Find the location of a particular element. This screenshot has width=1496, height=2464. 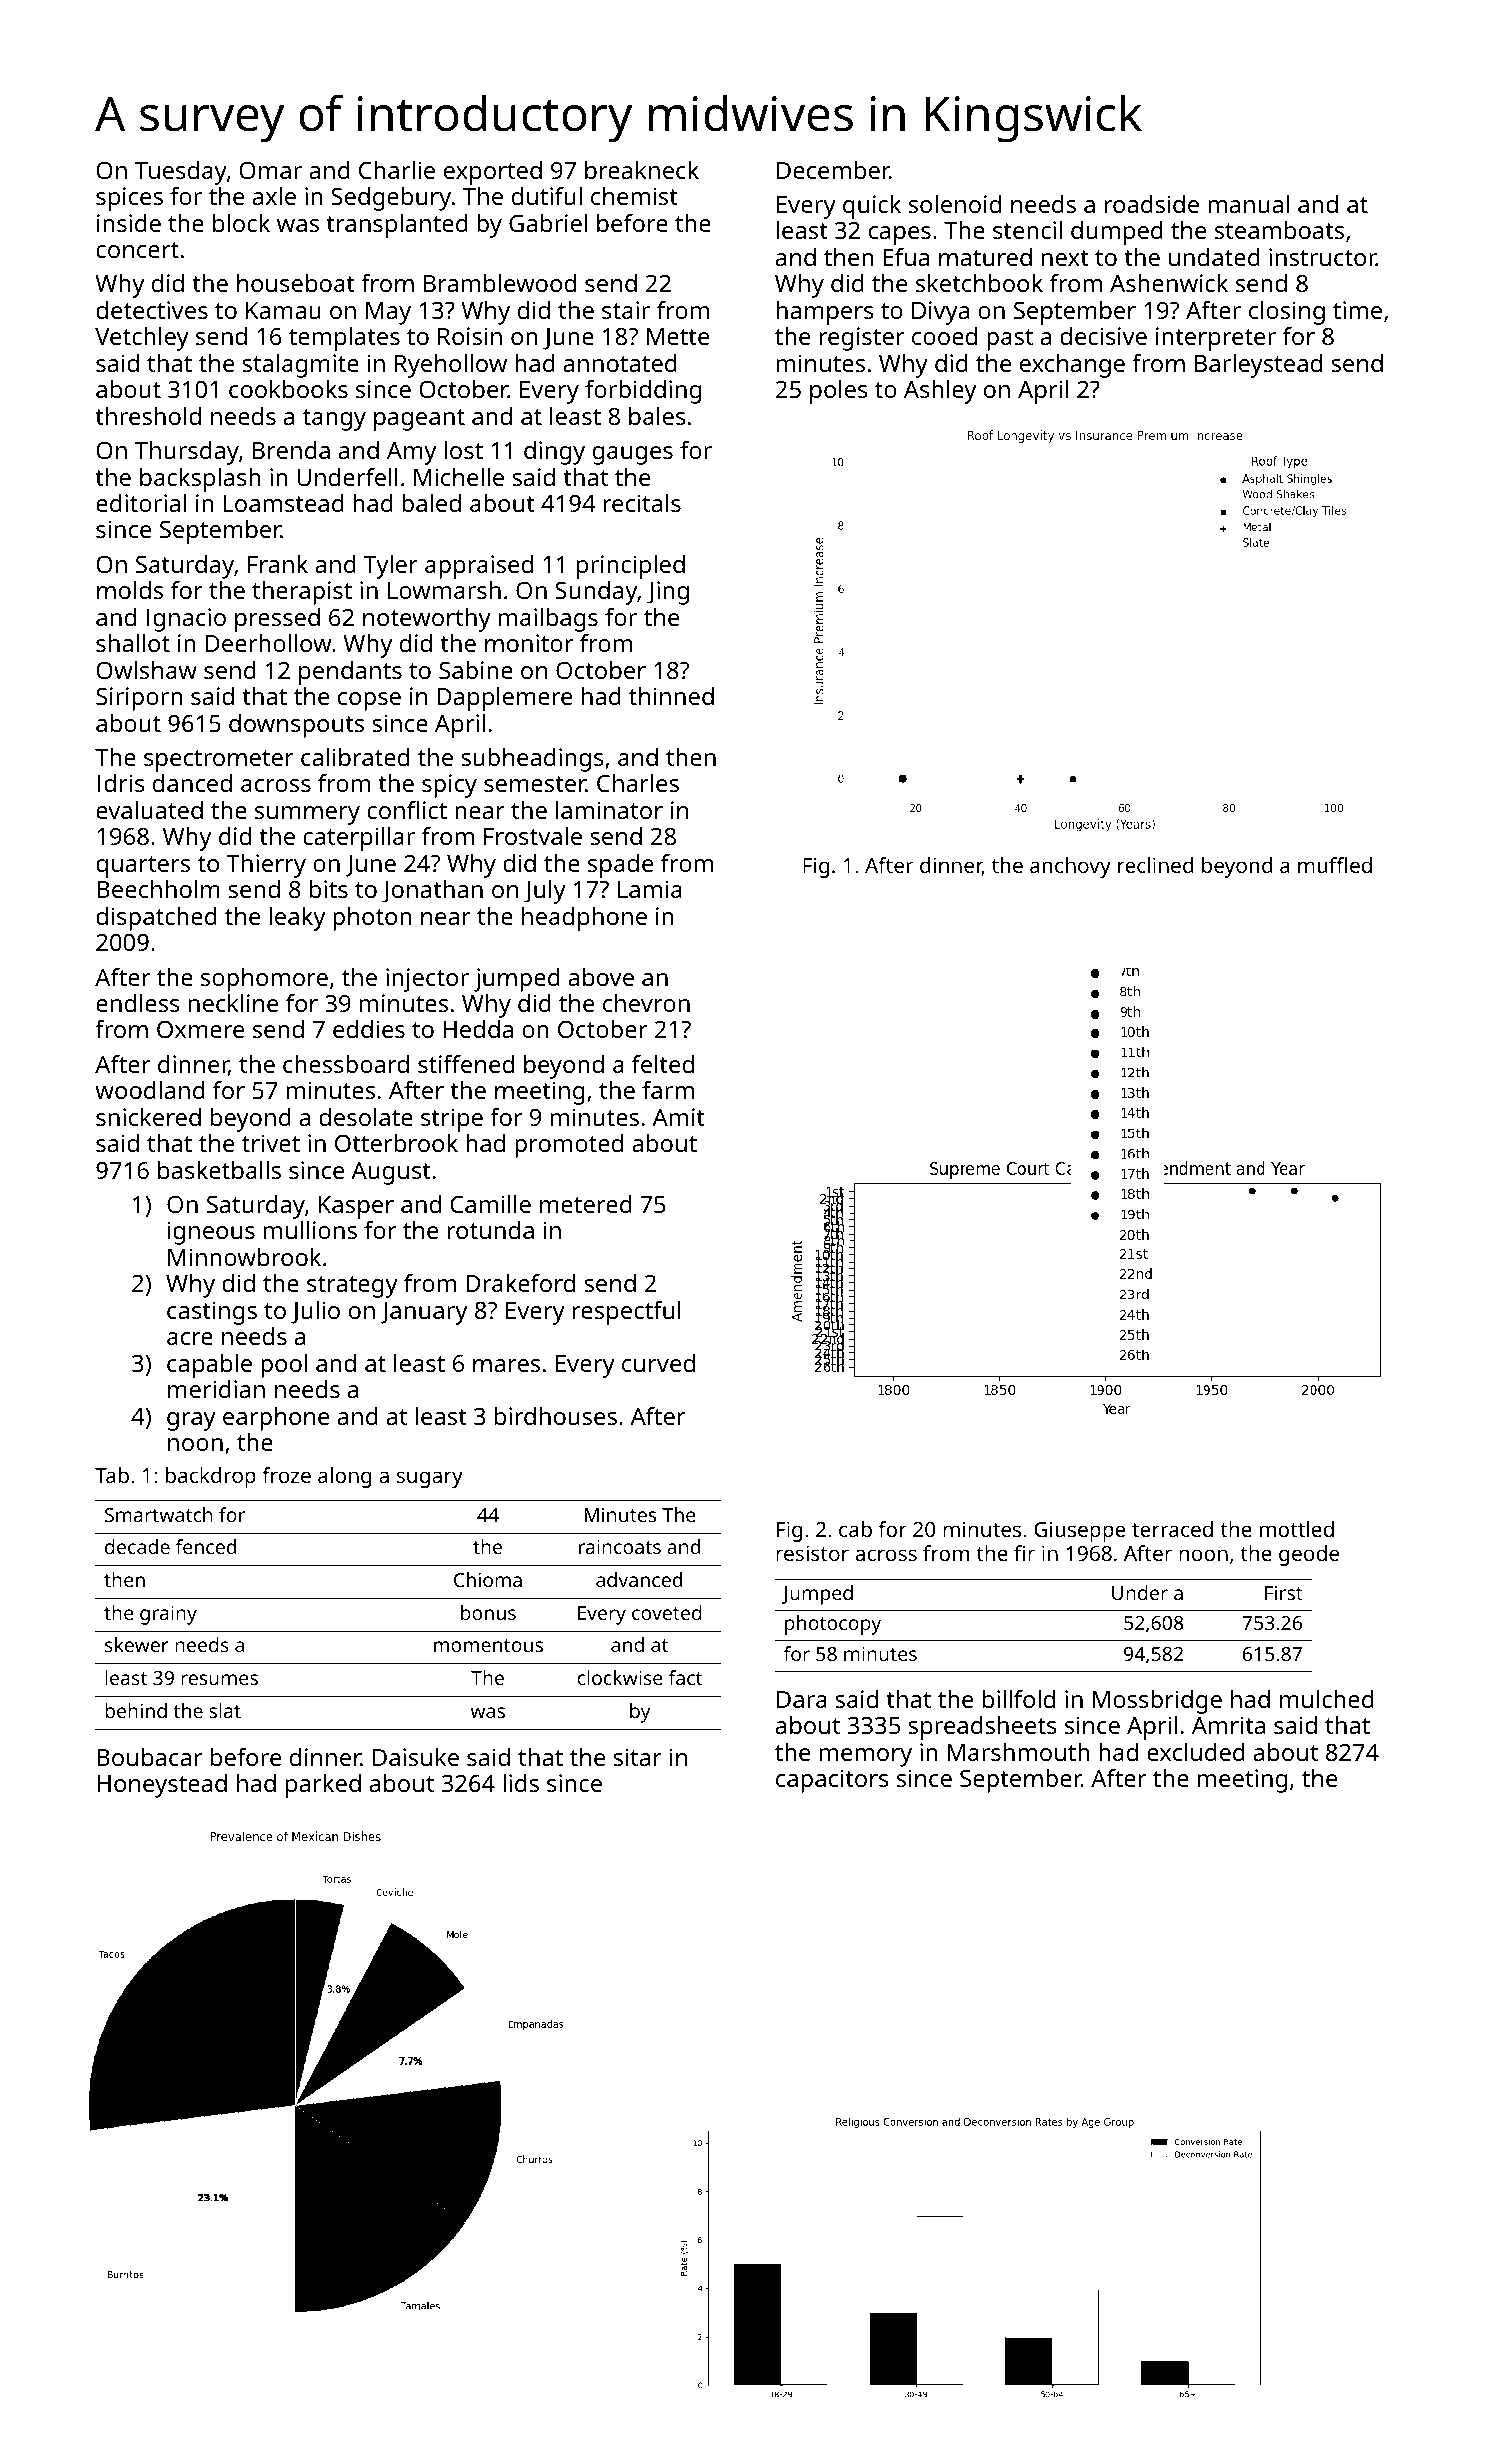

resumes is located at coordinates (219, 1679).
